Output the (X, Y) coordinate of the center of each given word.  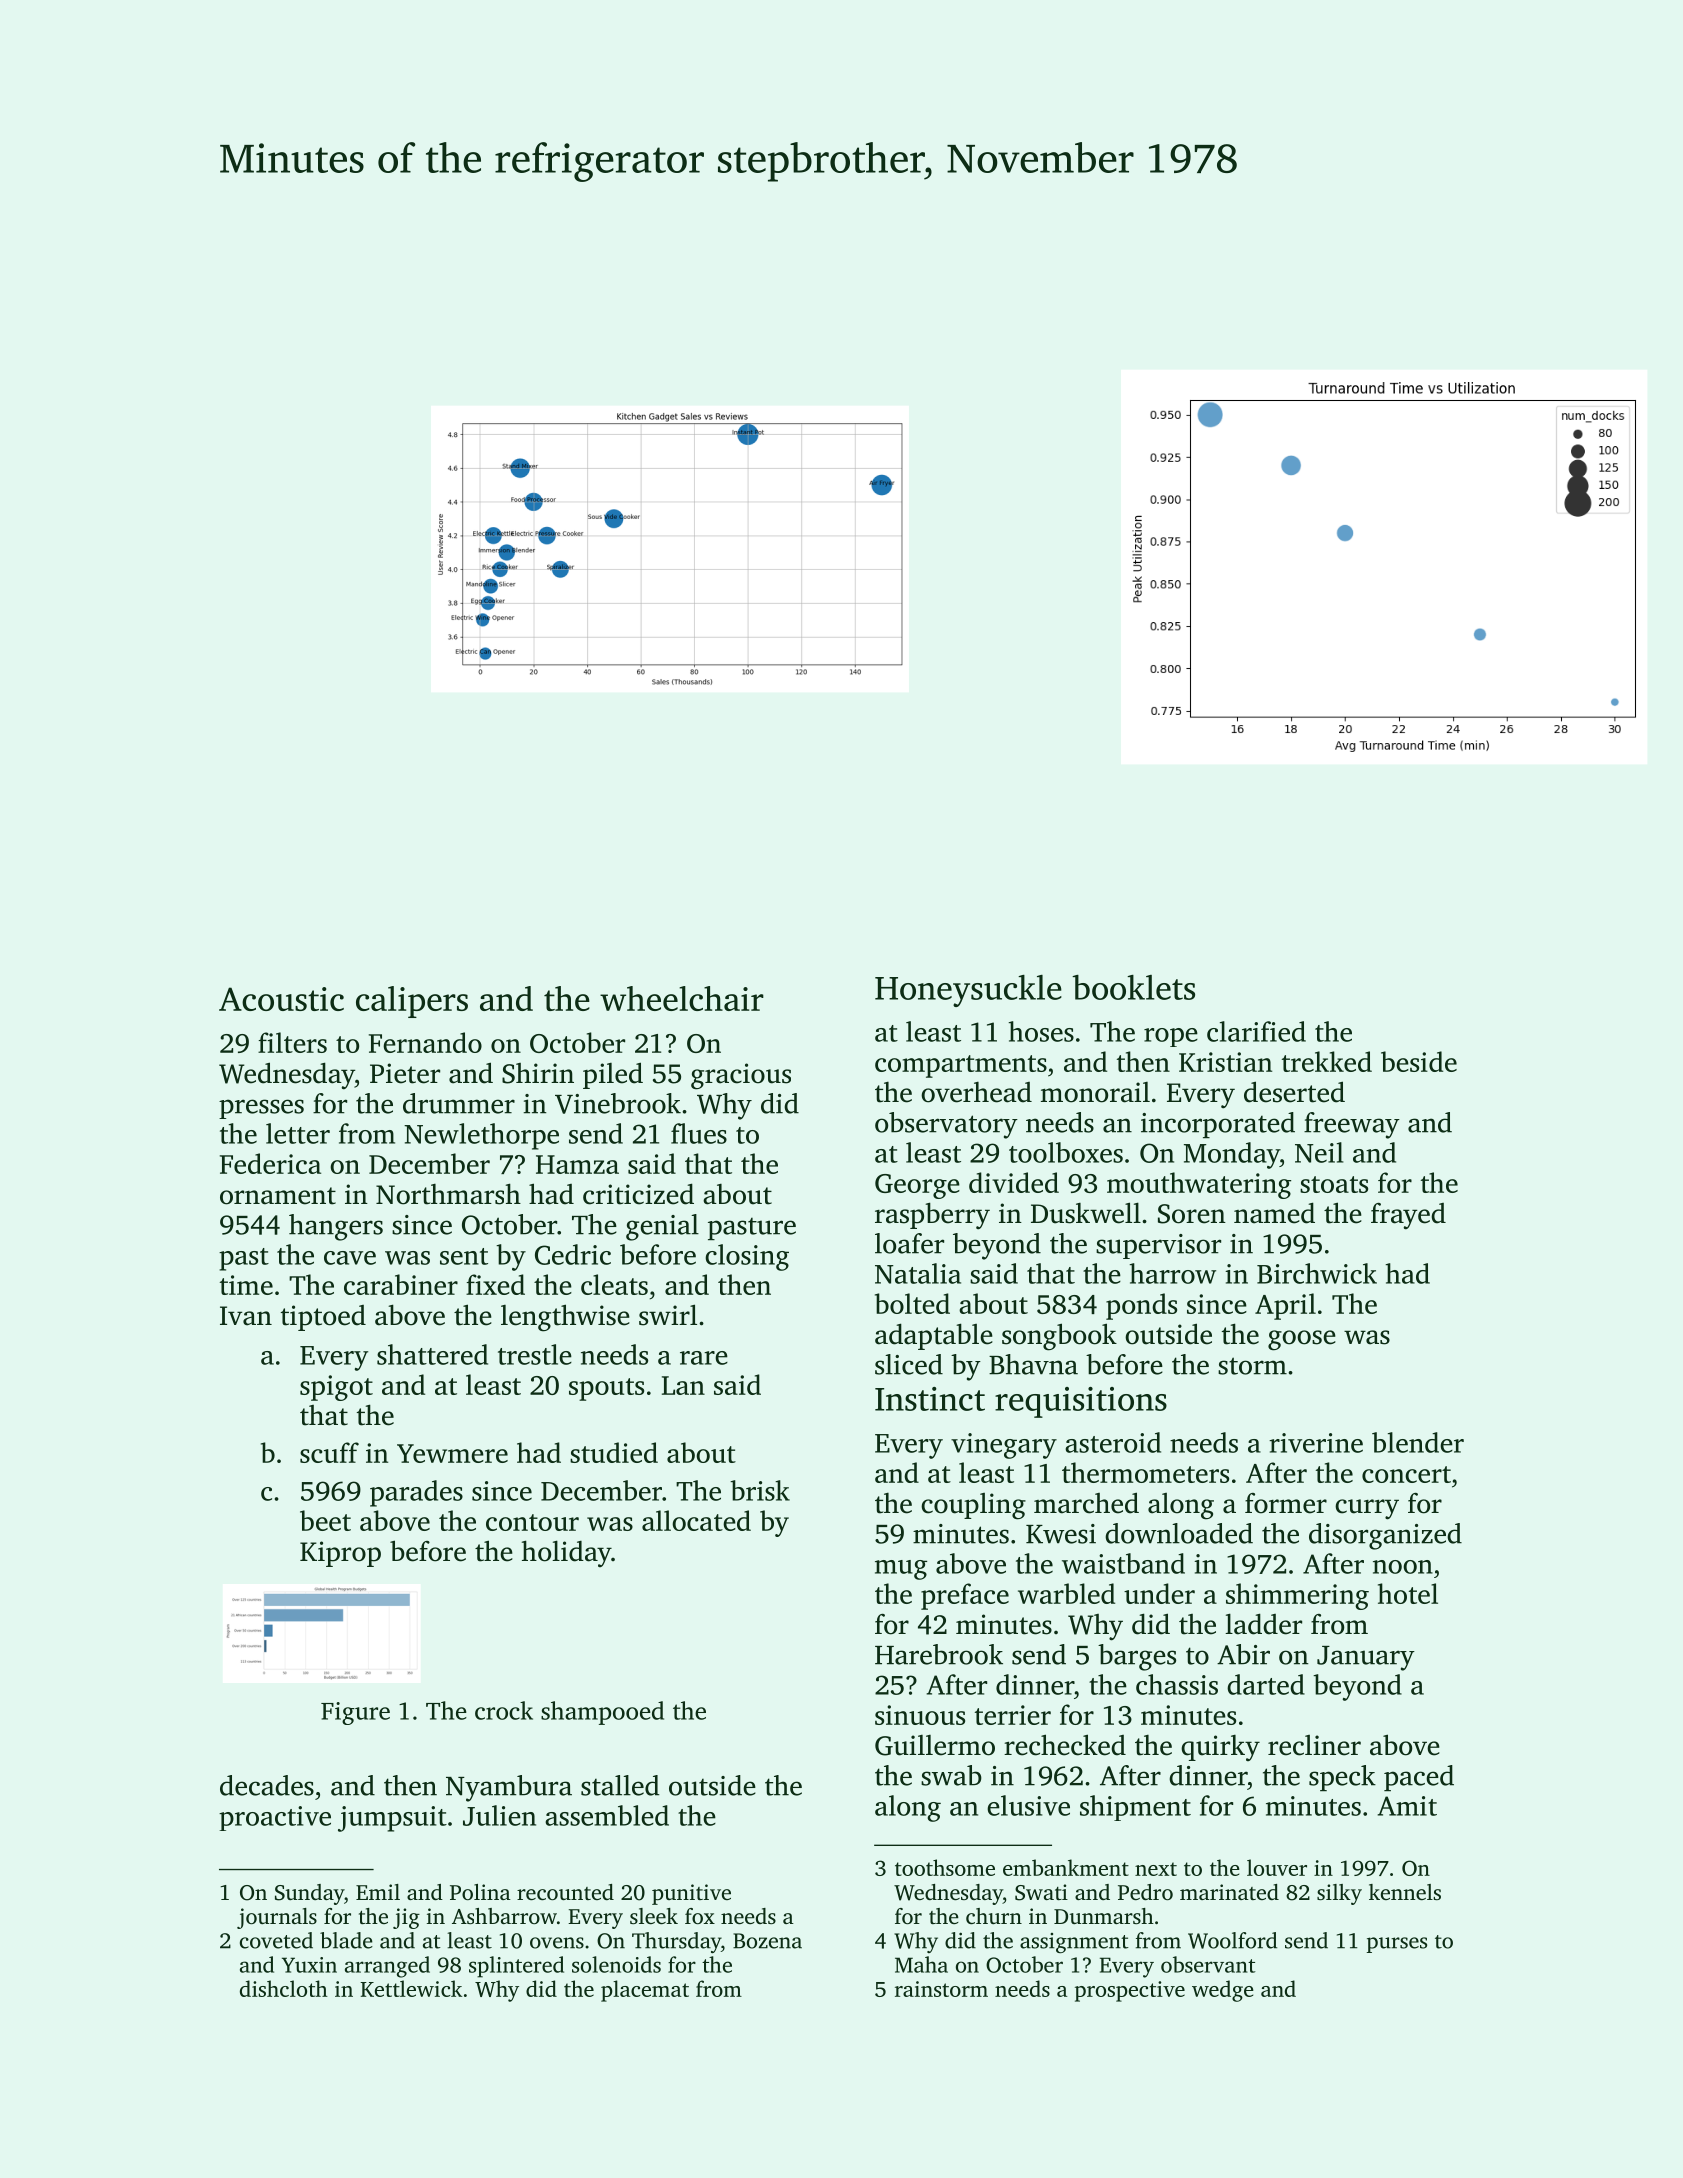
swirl (668, 1315)
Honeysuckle (968, 991)
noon (1403, 1567)
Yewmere (452, 1453)
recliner (1314, 1745)
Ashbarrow (504, 1916)
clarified (1256, 1031)
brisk (760, 1490)
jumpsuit (392, 1819)
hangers (336, 1227)
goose (1302, 1340)
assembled (607, 1815)
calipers (412, 1002)
